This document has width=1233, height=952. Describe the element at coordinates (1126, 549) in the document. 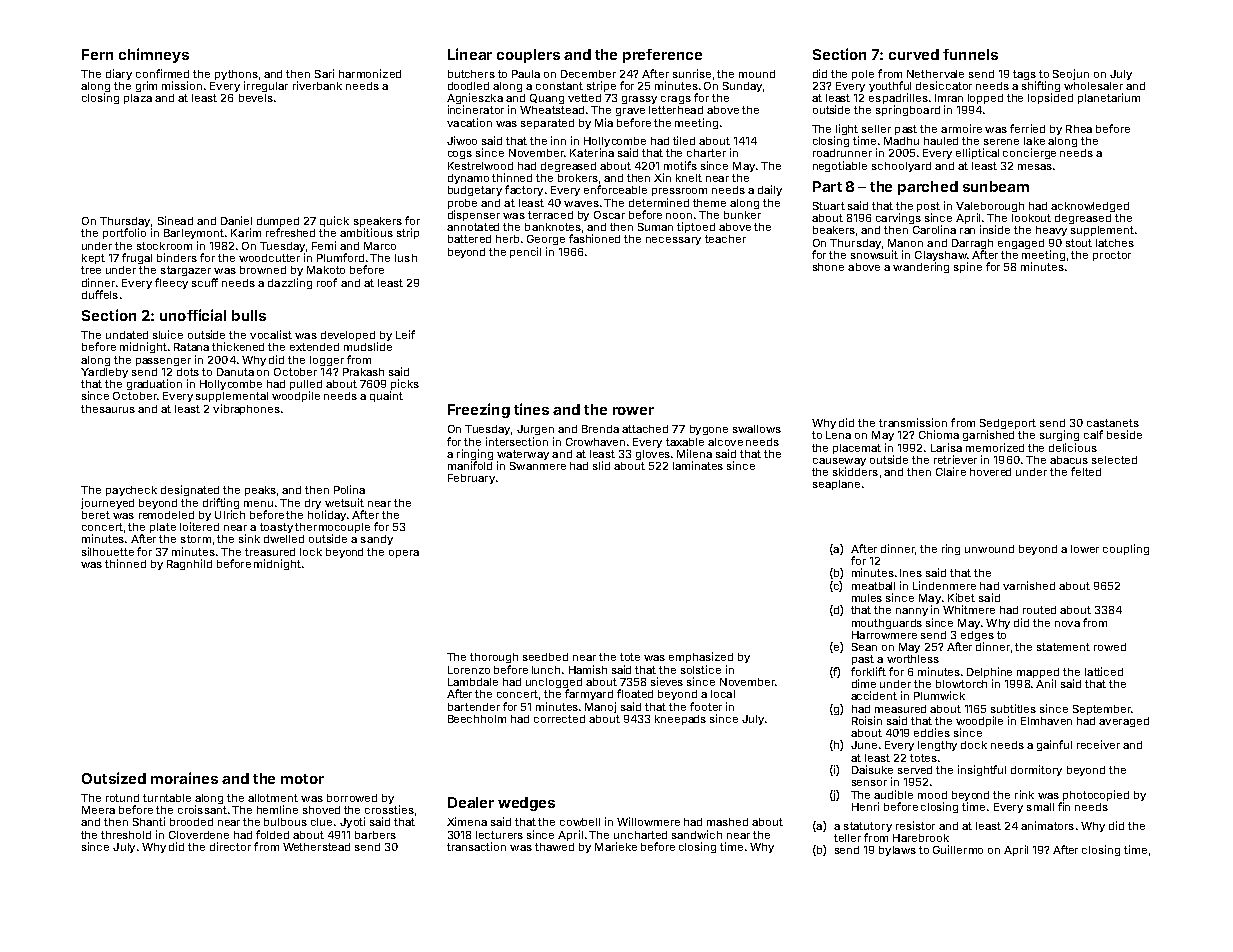

I see `coupling` at that location.
